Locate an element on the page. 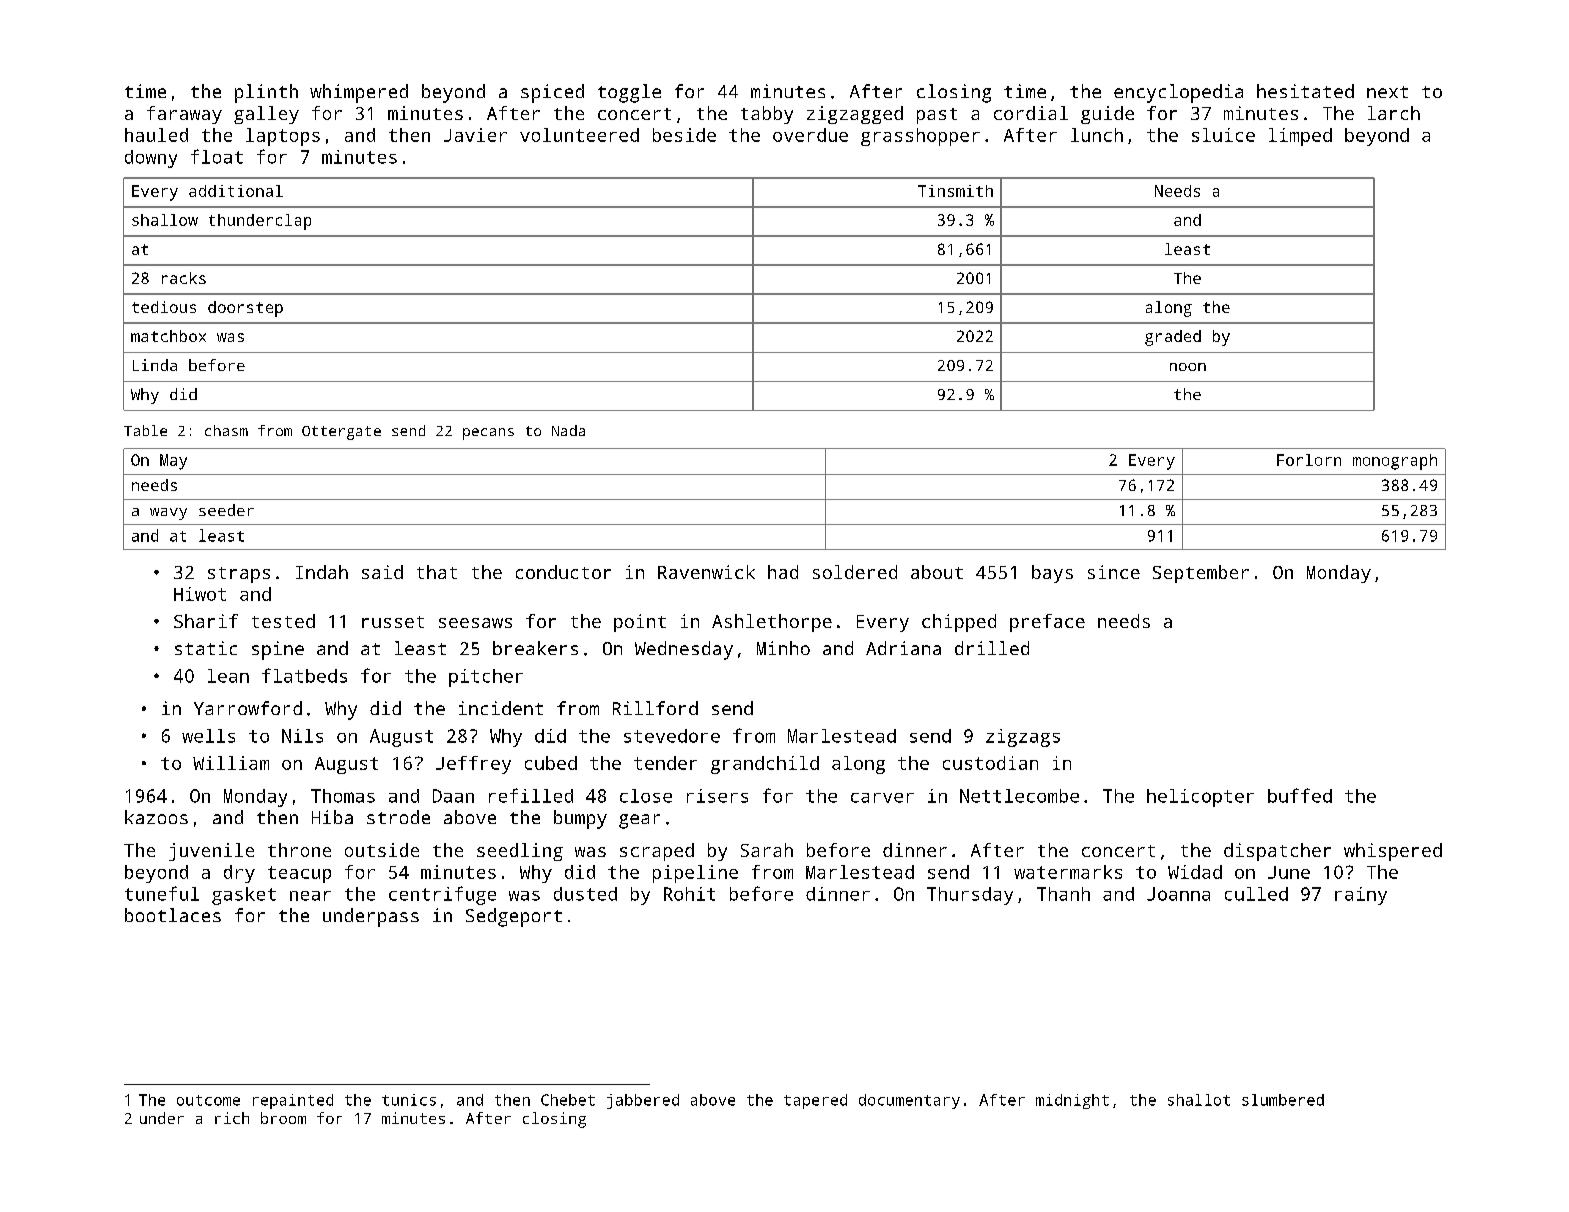  buffed is located at coordinates (1300, 795).
